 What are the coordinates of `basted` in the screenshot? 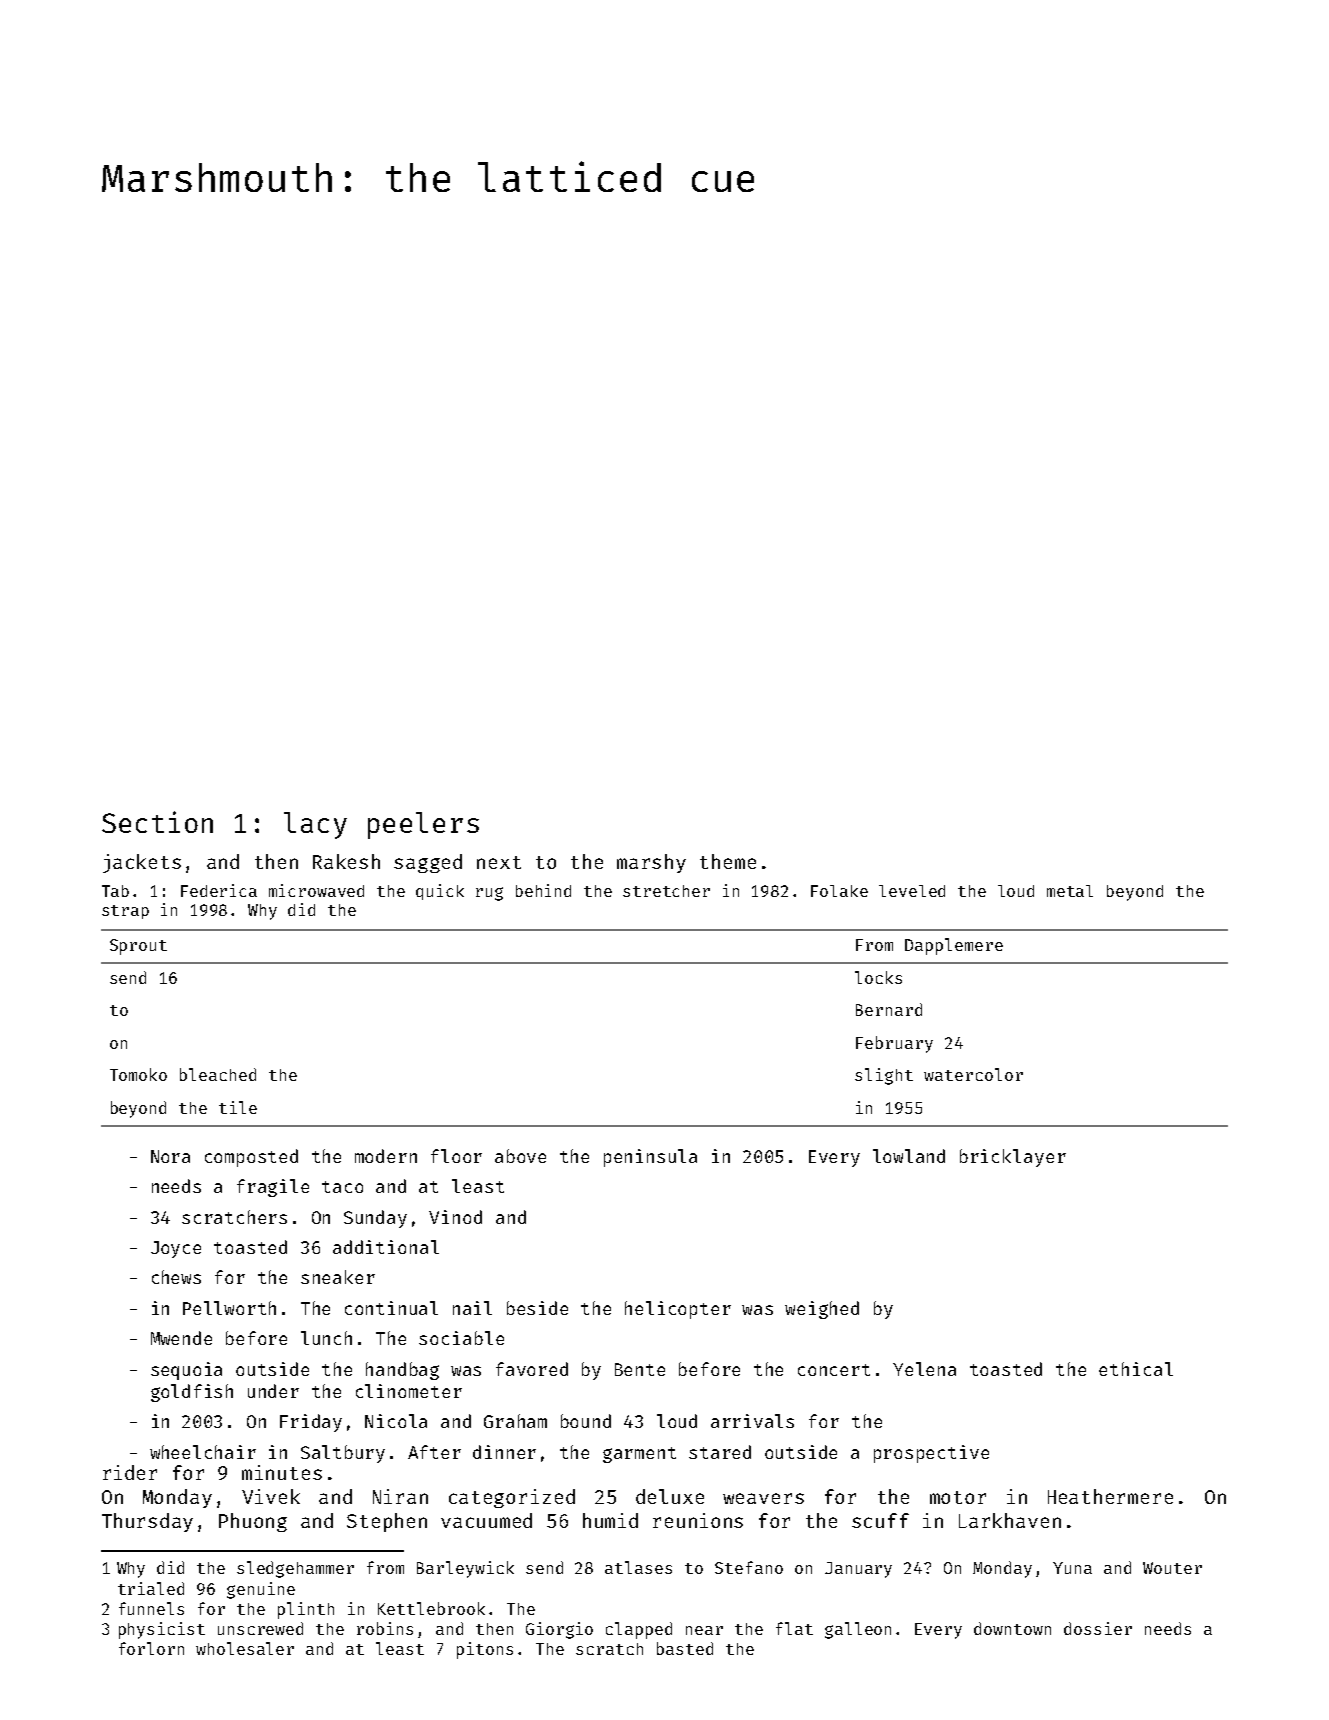 It's located at (685, 1648).
